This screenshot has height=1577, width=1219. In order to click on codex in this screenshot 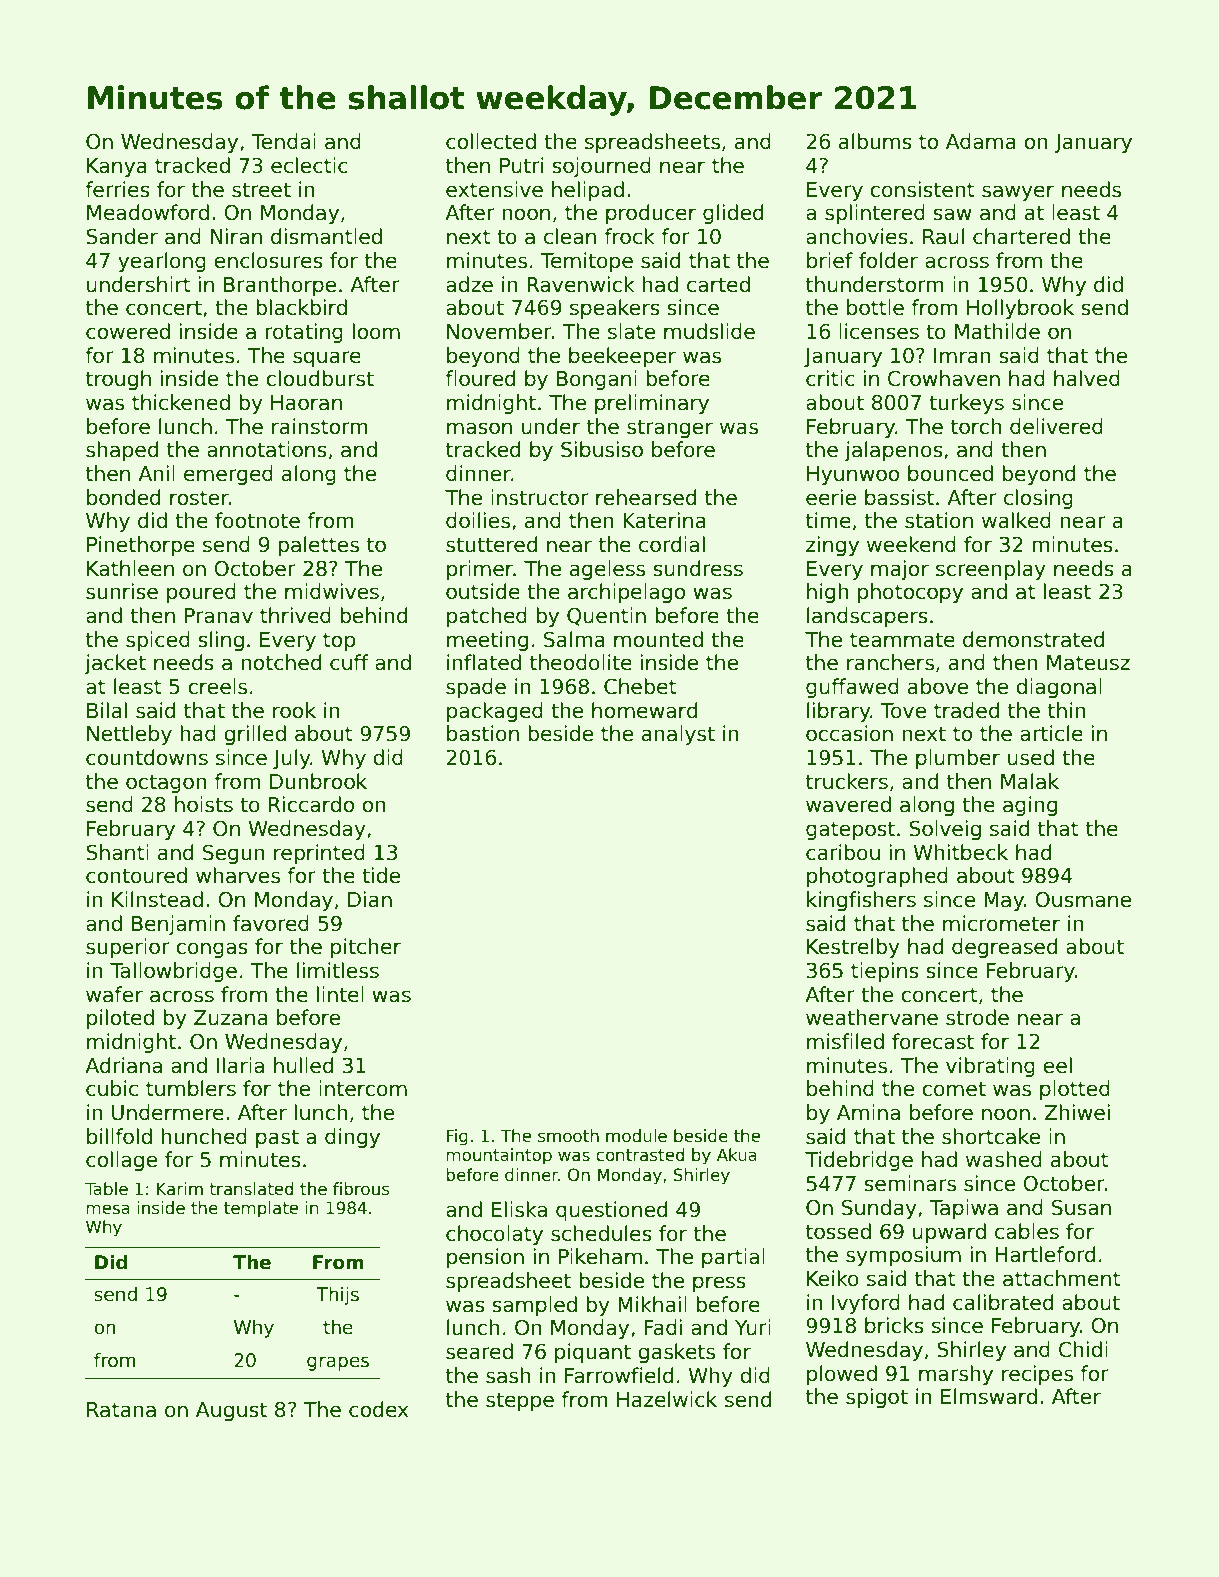, I will do `click(378, 1409)`.
